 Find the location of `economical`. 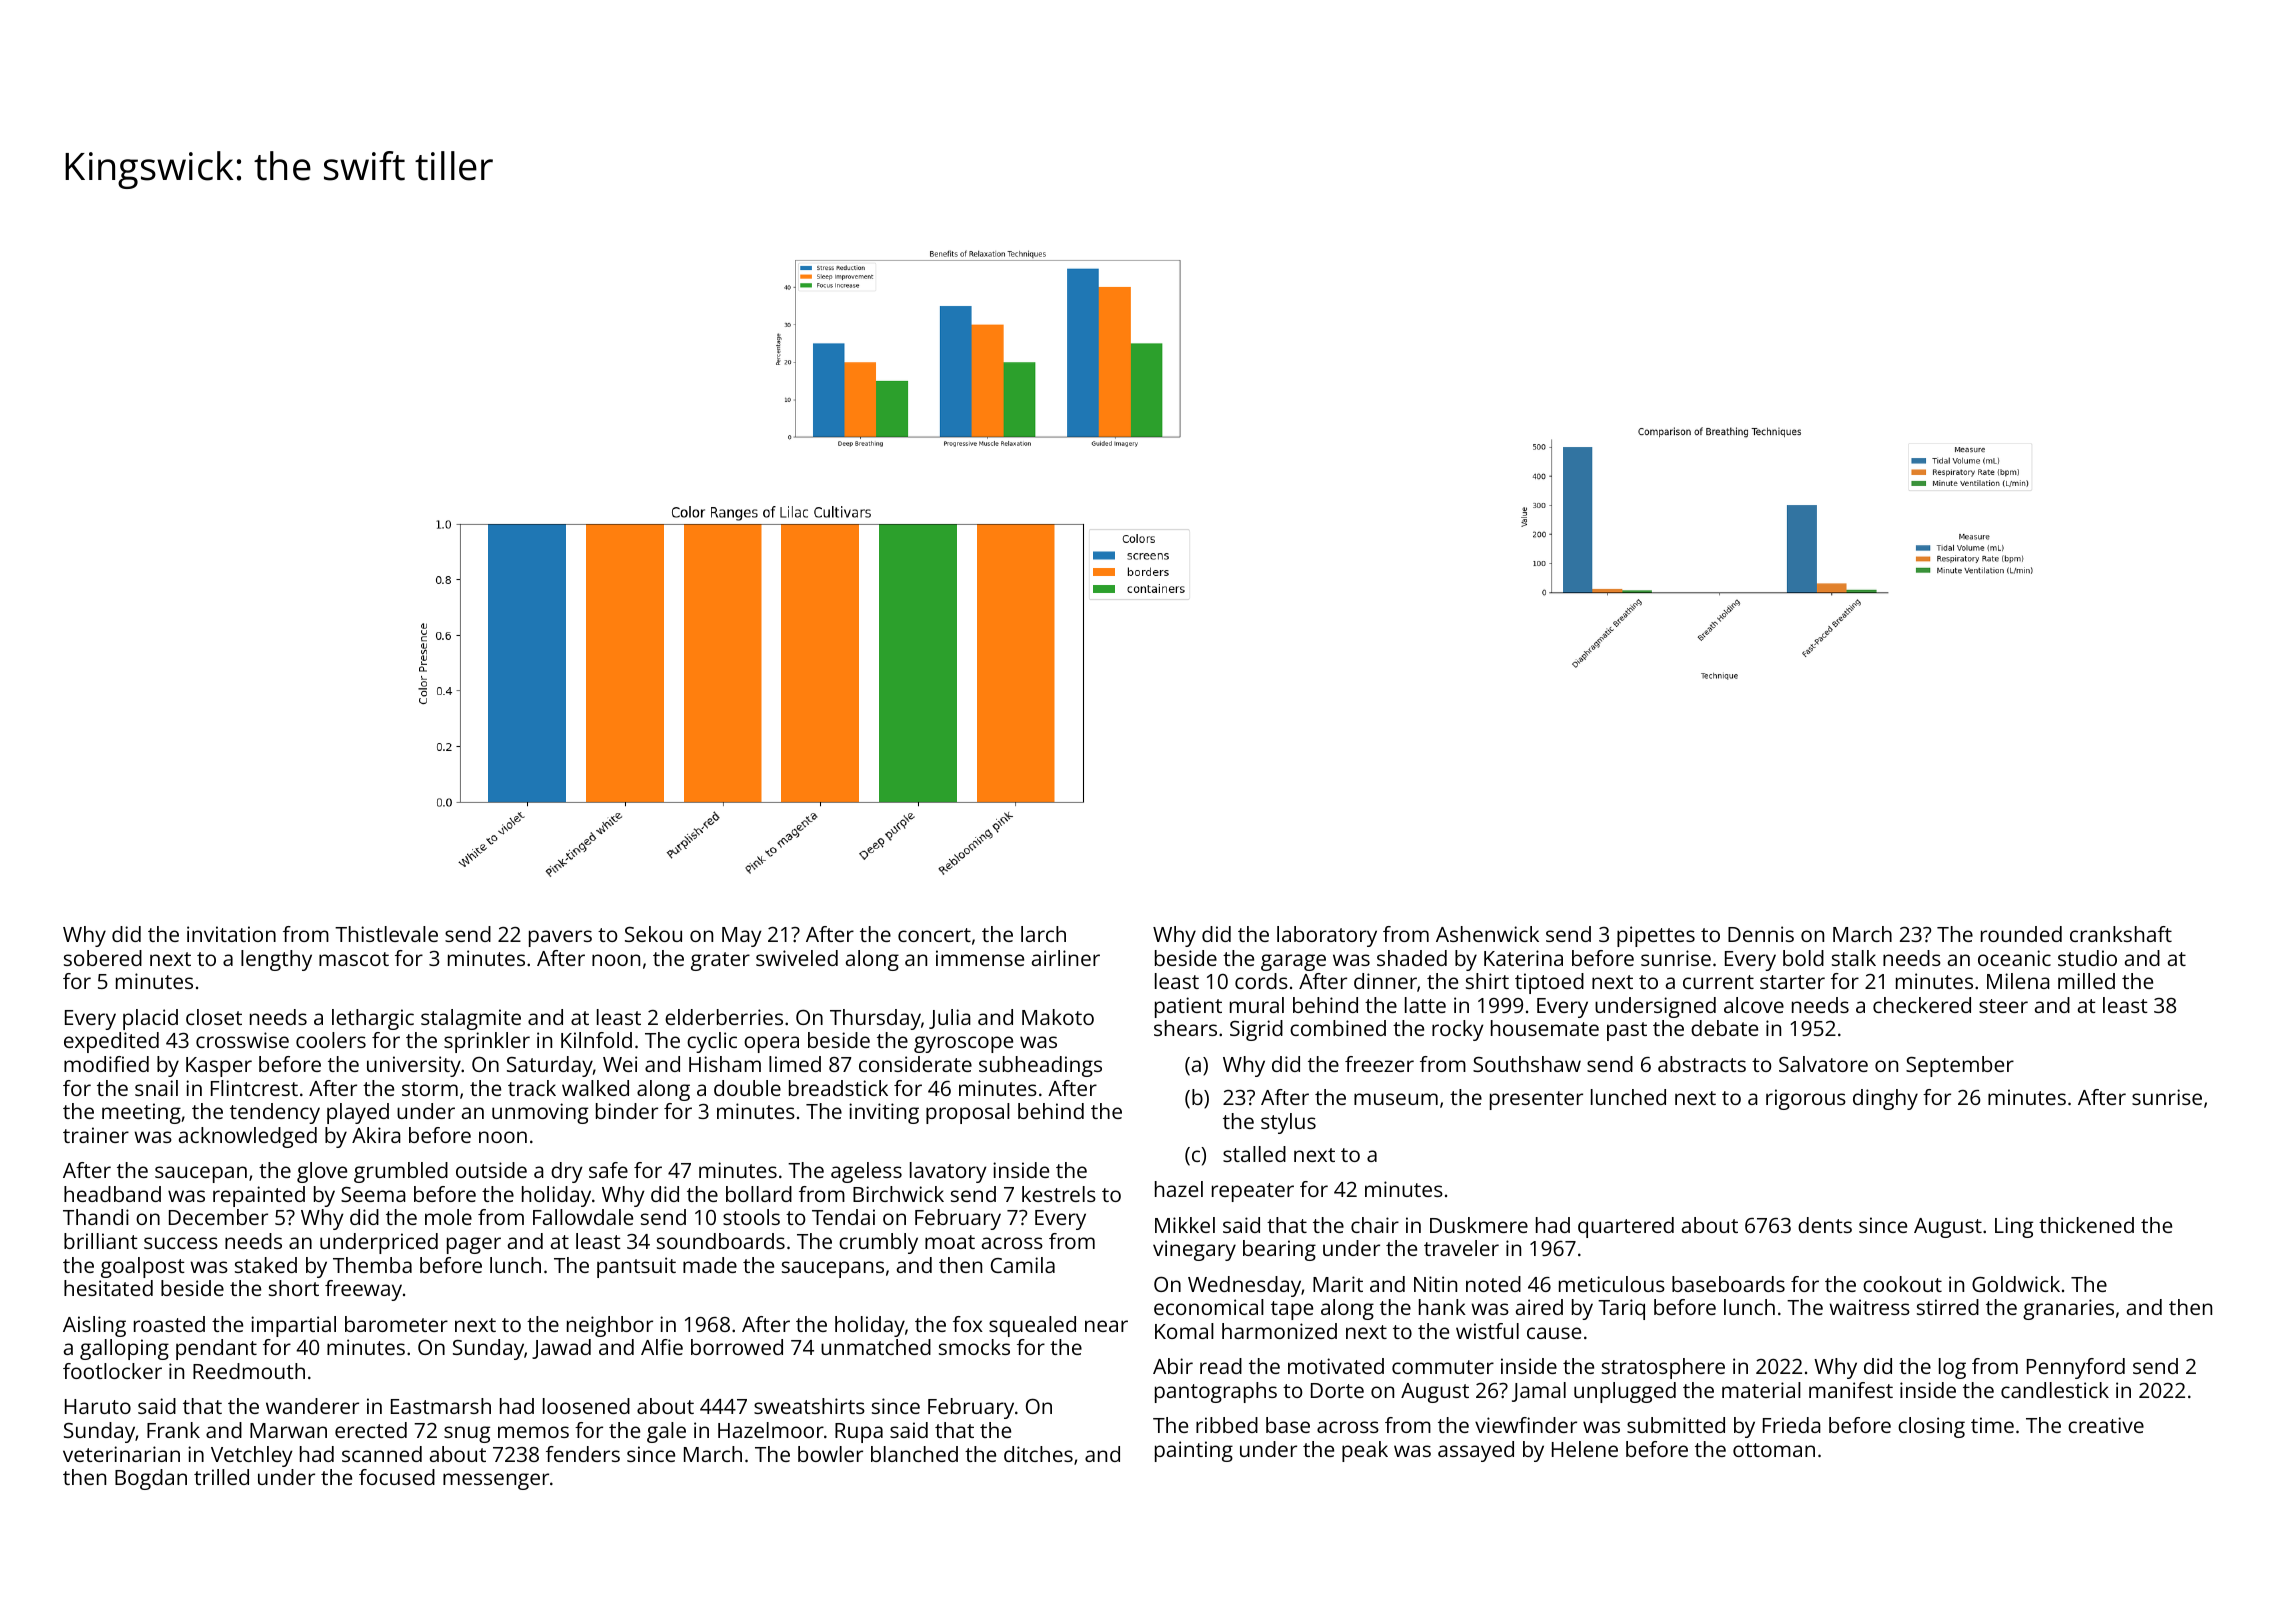

economical is located at coordinates (1209, 1307).
